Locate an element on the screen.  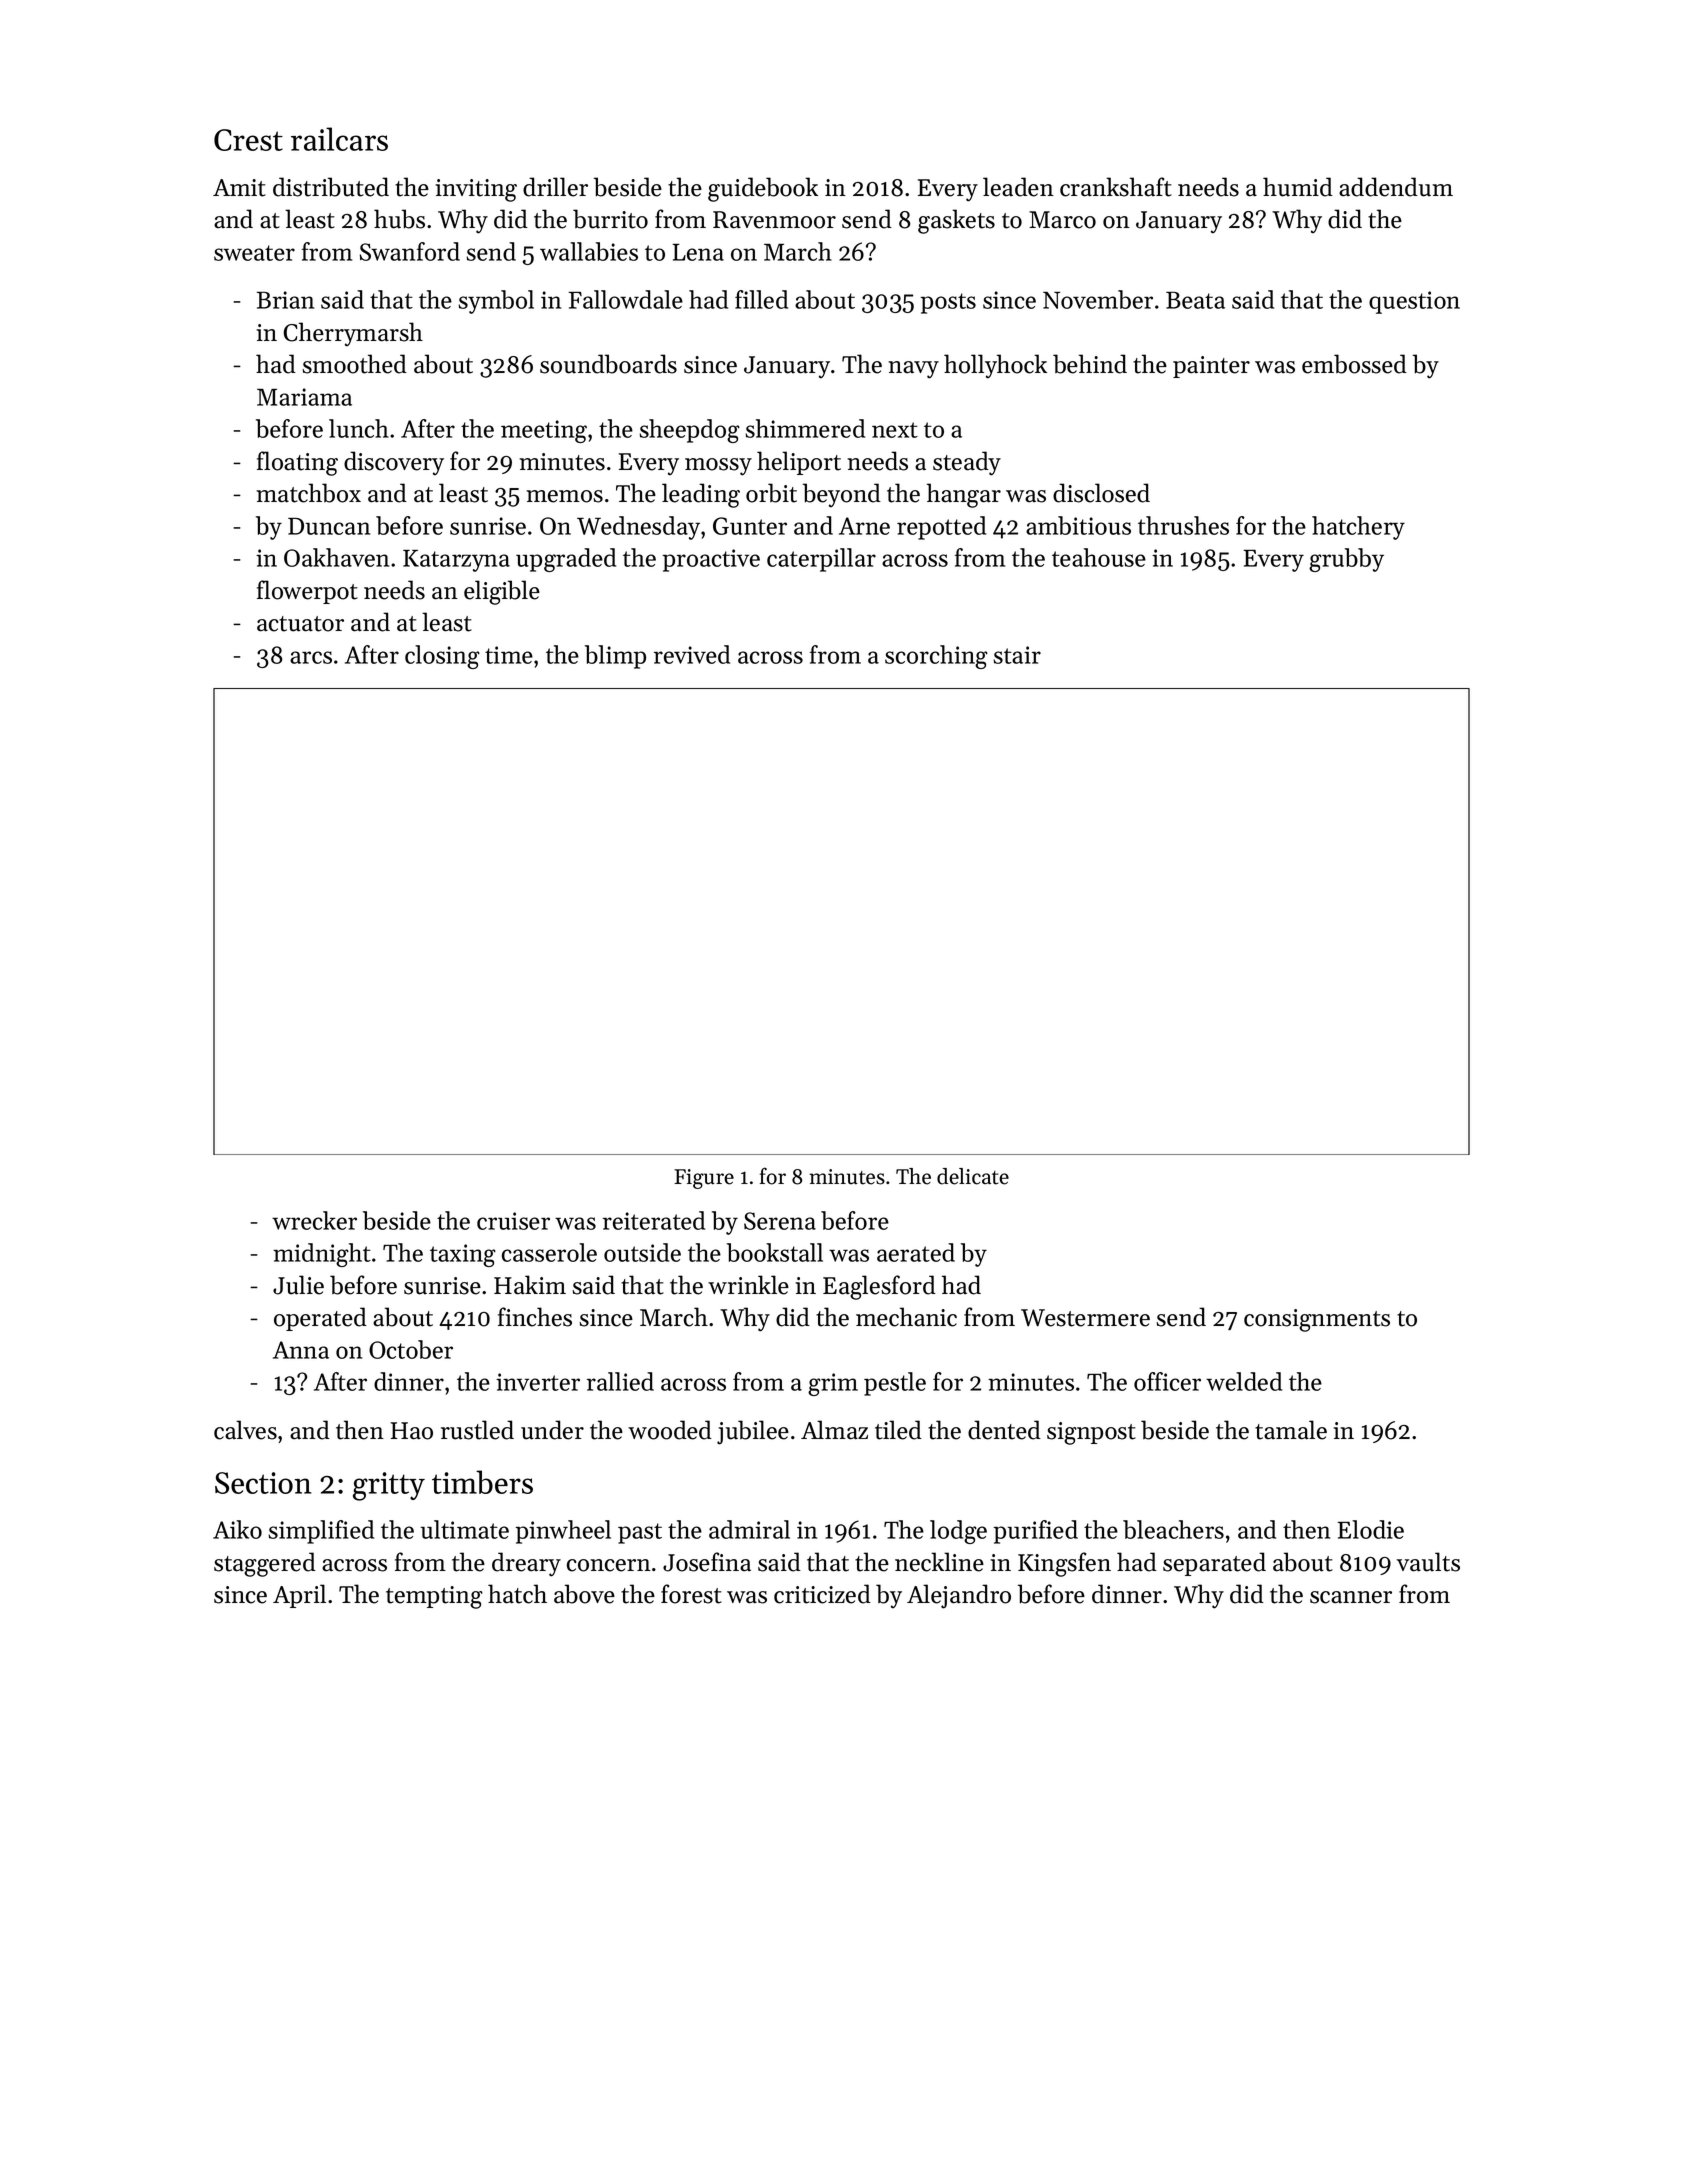
soundboards is located at coordinates (608, 364).
